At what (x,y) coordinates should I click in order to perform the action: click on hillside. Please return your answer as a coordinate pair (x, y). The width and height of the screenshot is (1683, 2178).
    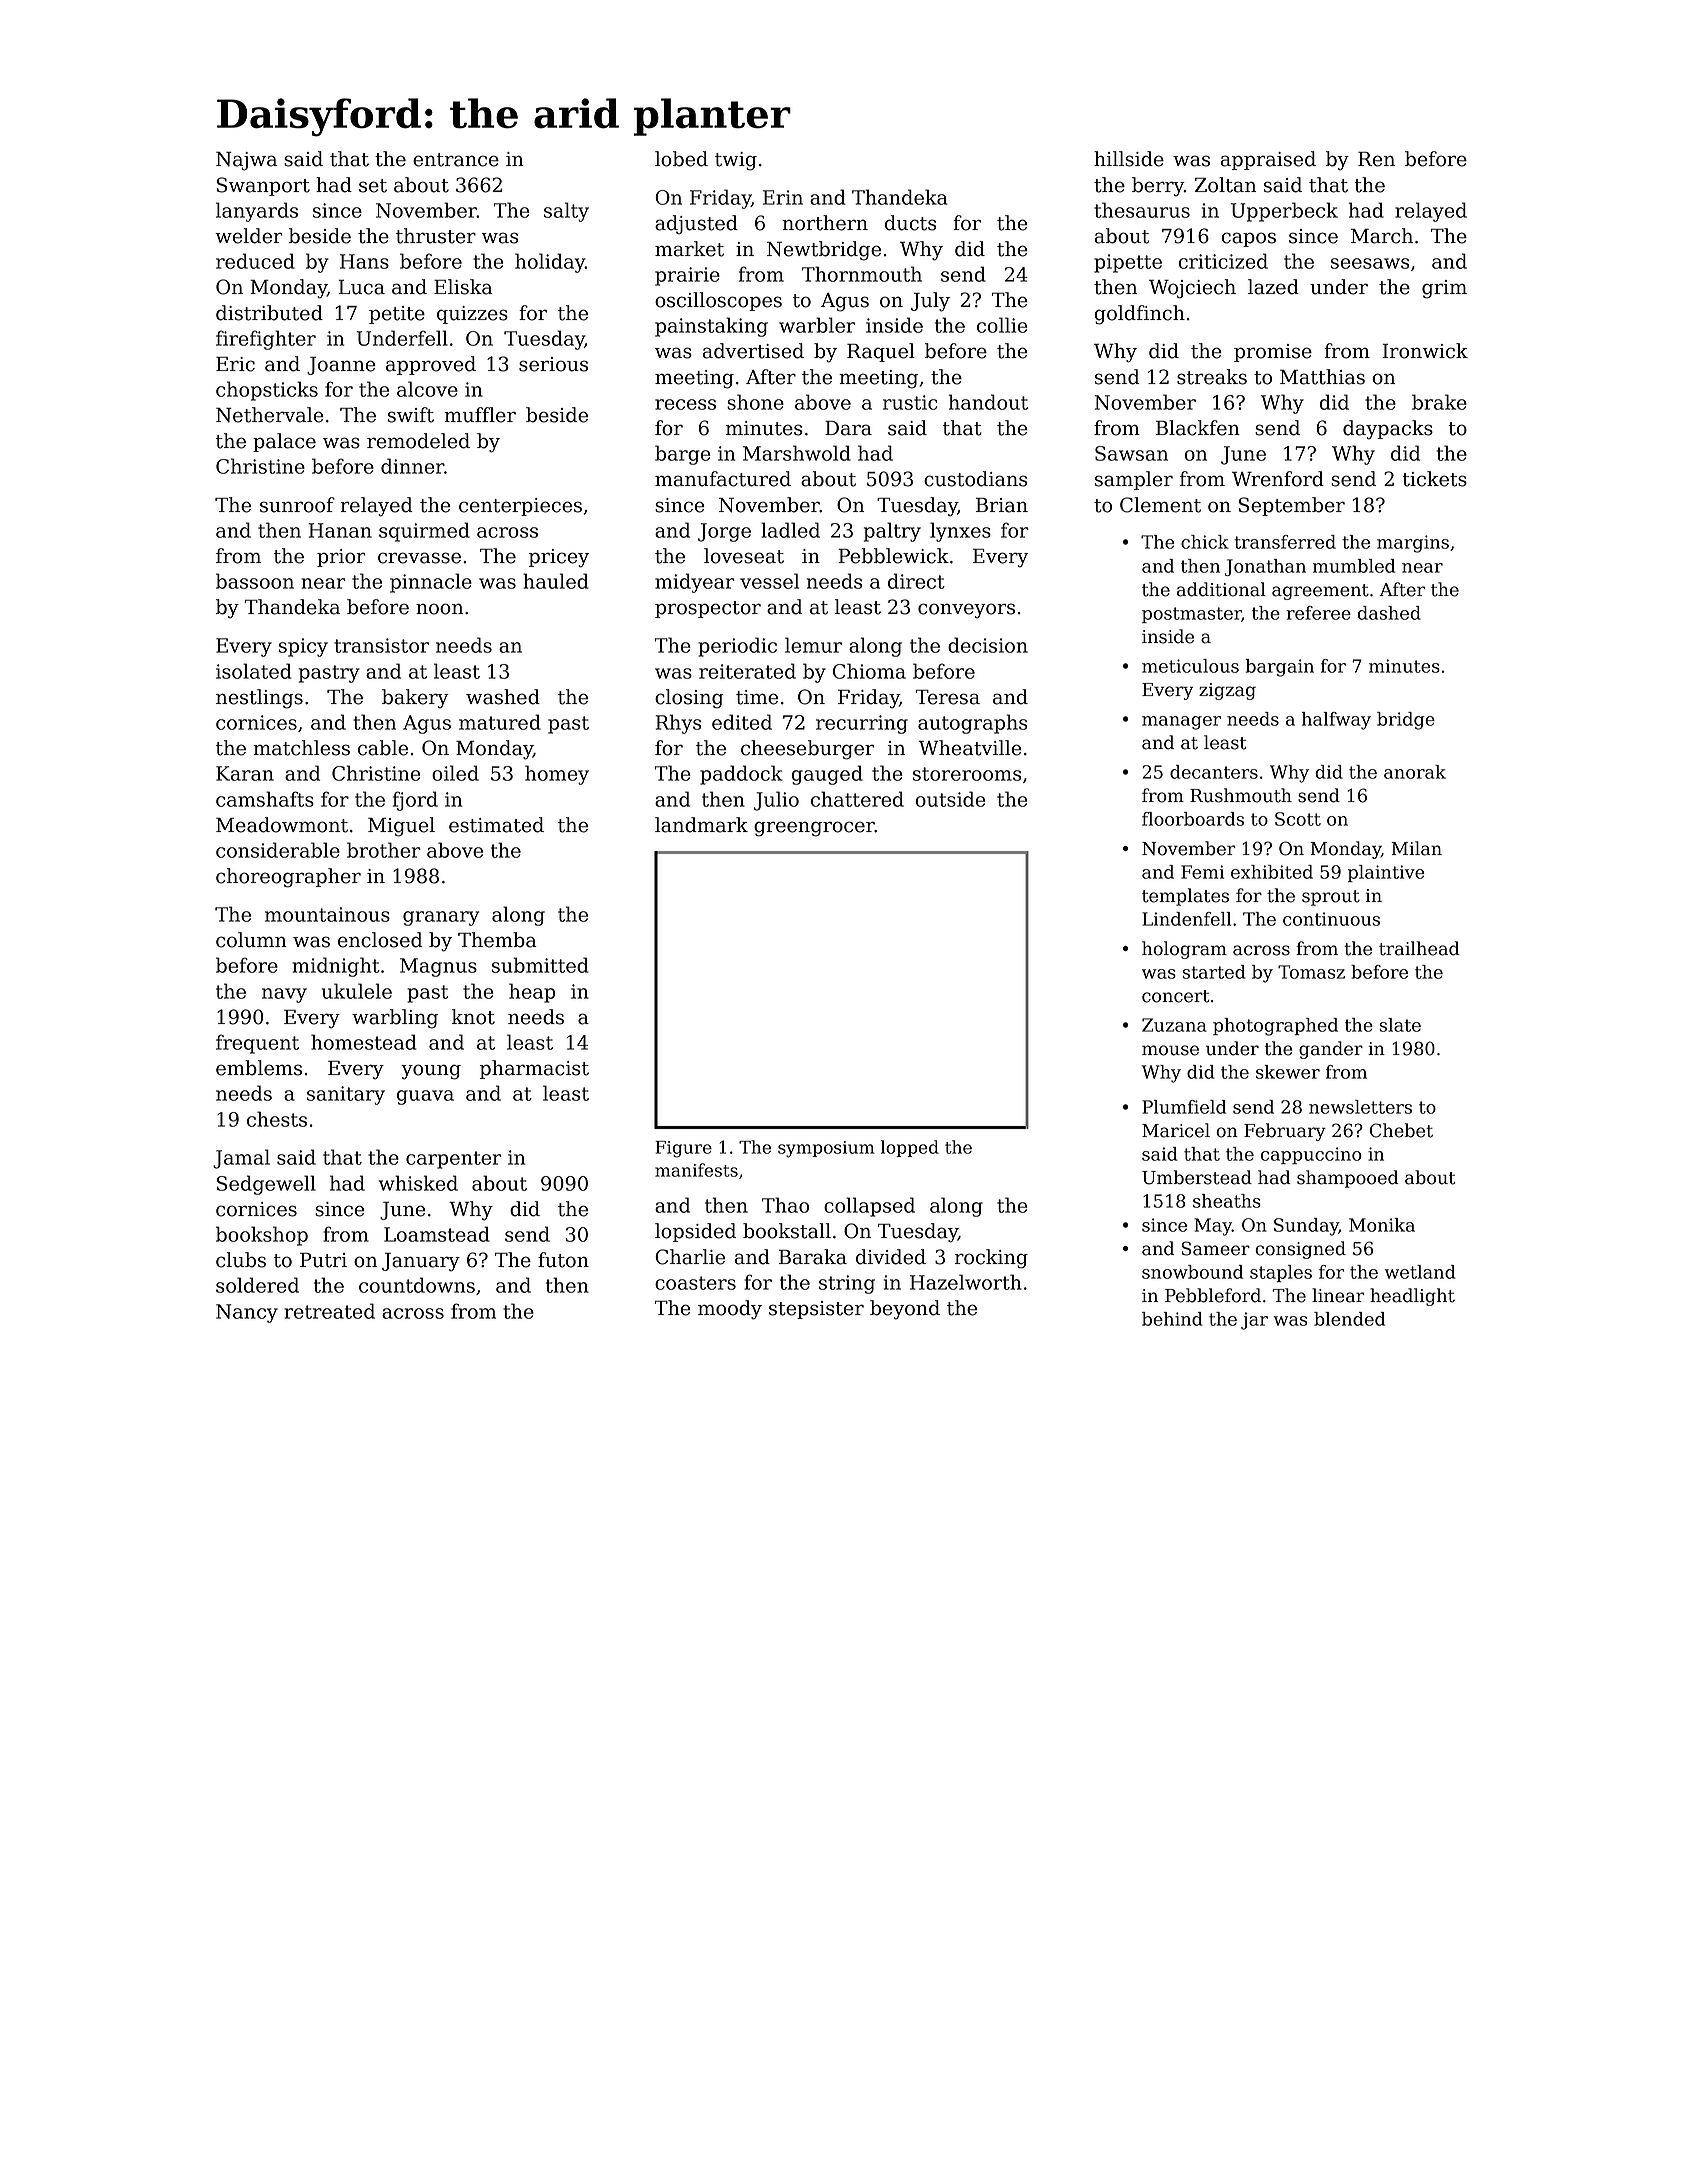
    Looking at the image, I should click on (1129, 159).
